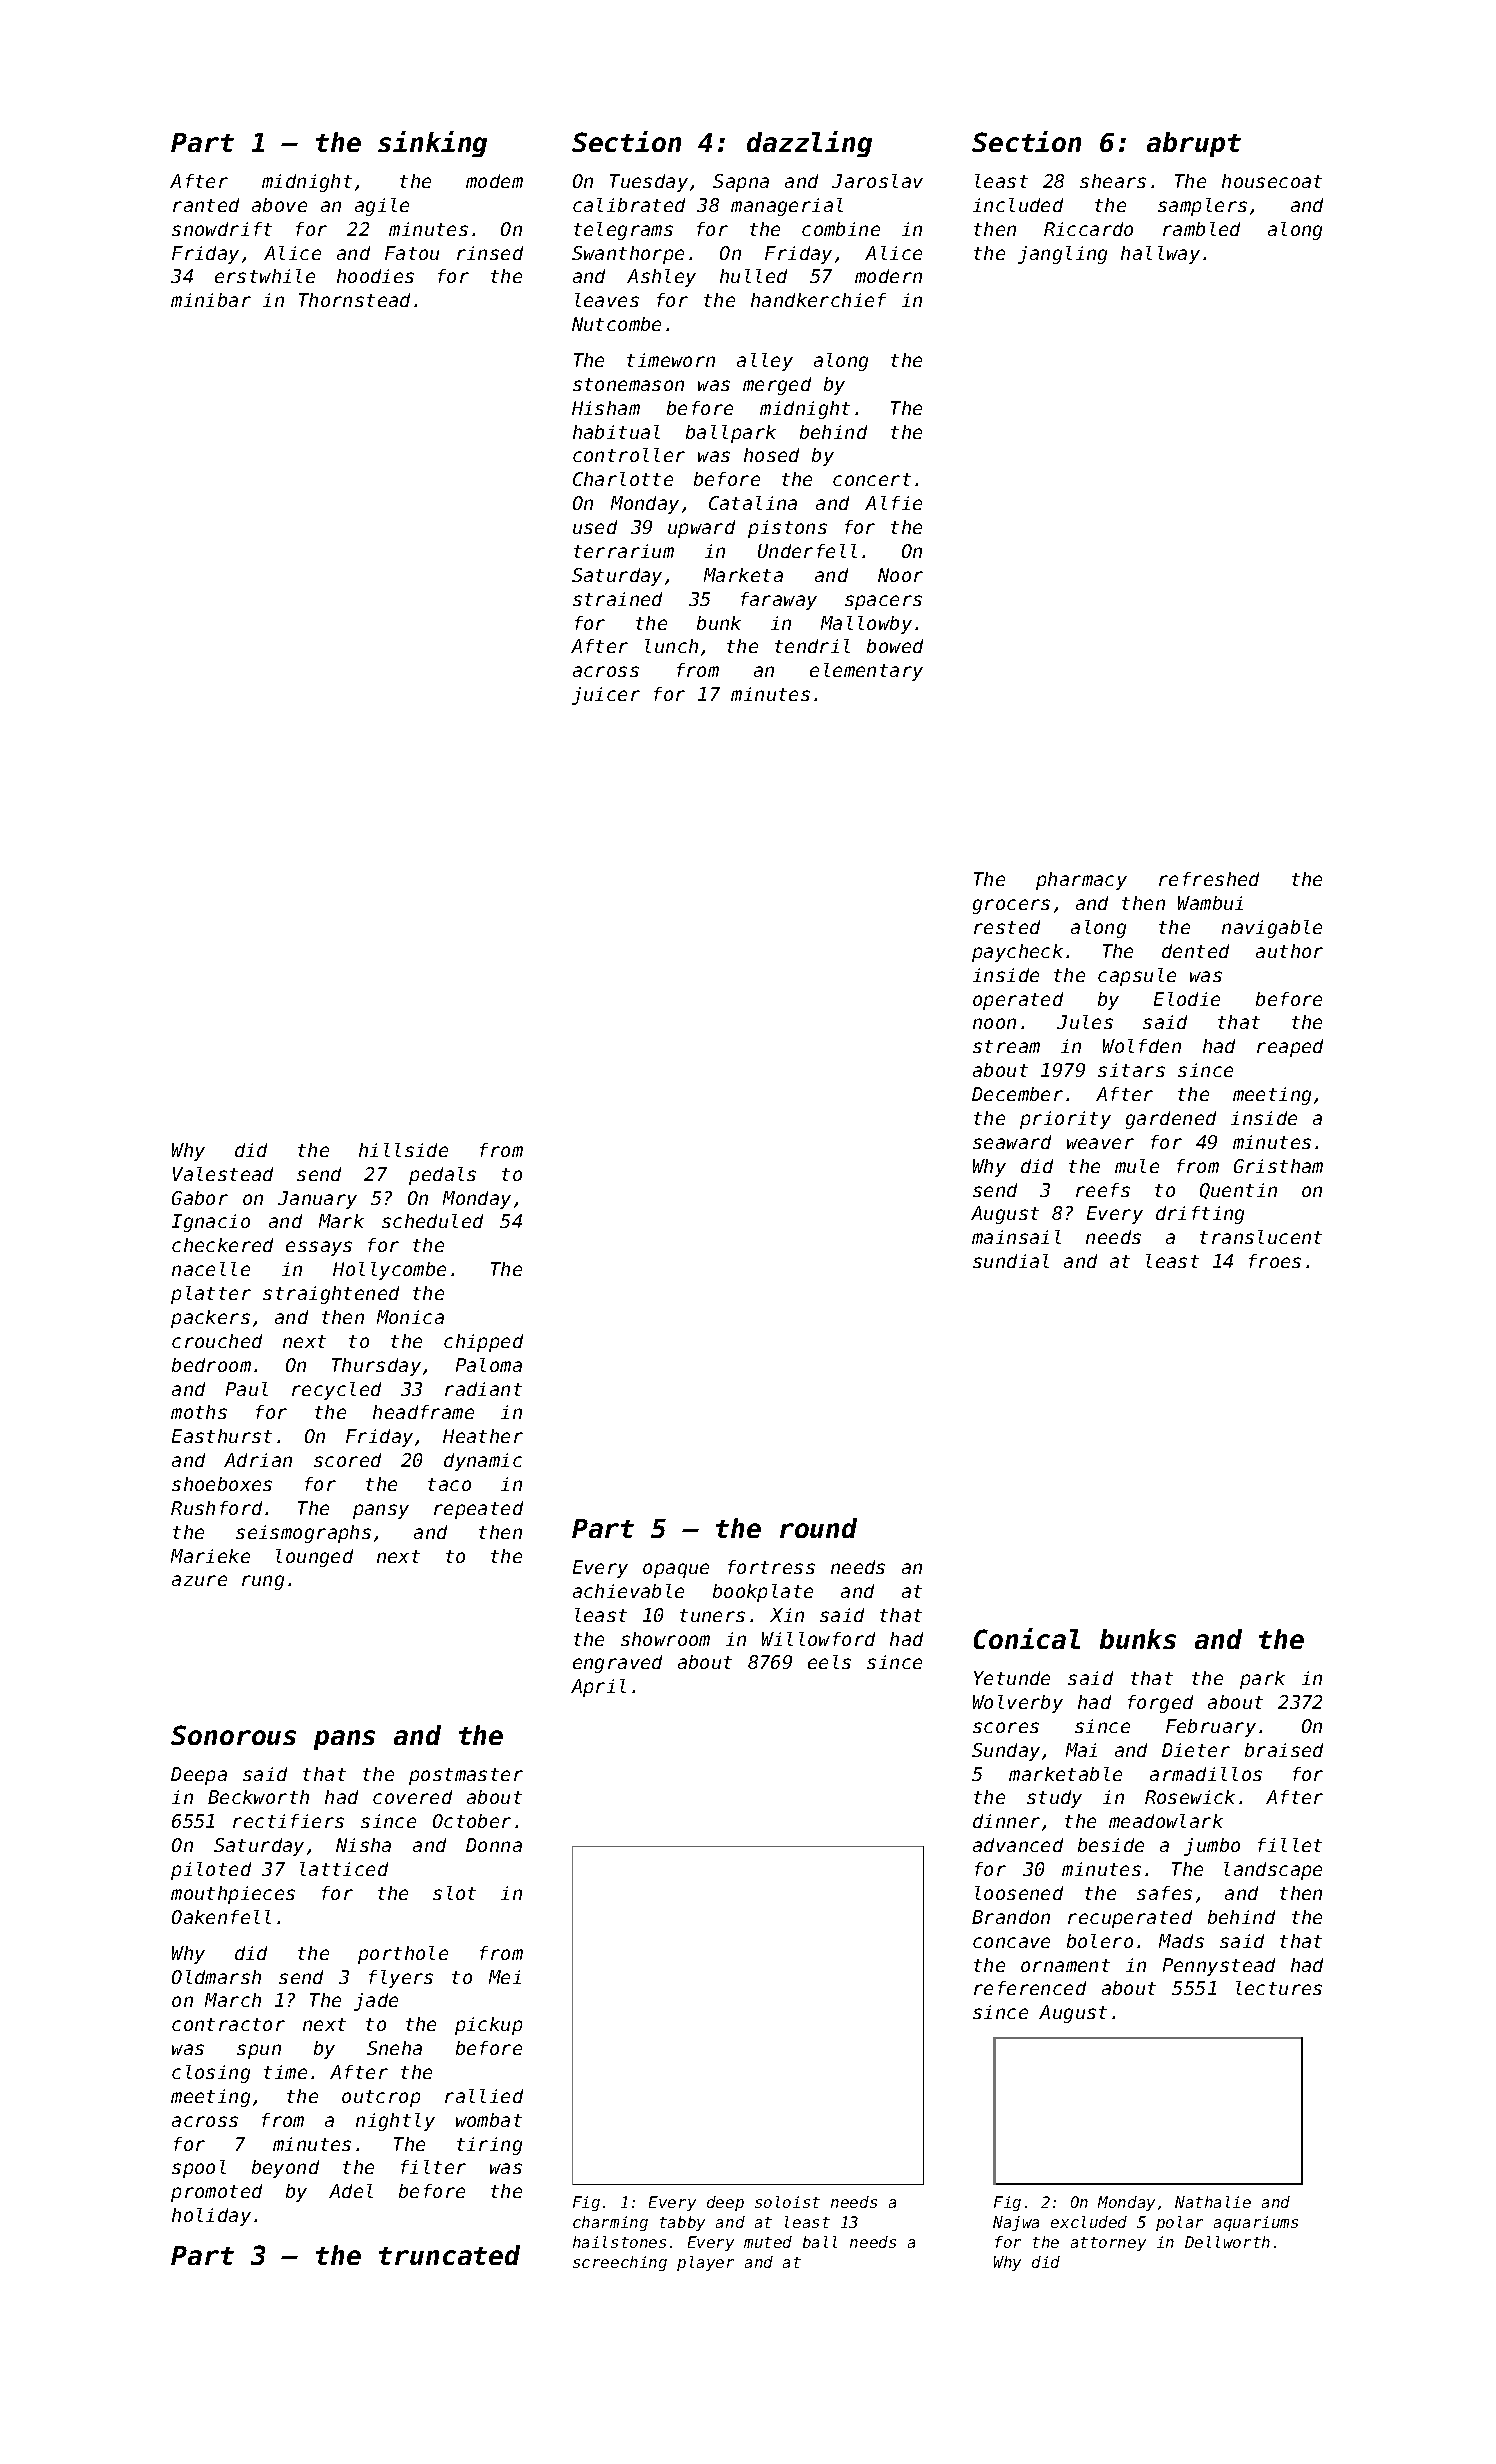  What do you see at coordinates (1227, 2242) in the page?
I see `Dellworth` at bounding box center [1227, 2242].
